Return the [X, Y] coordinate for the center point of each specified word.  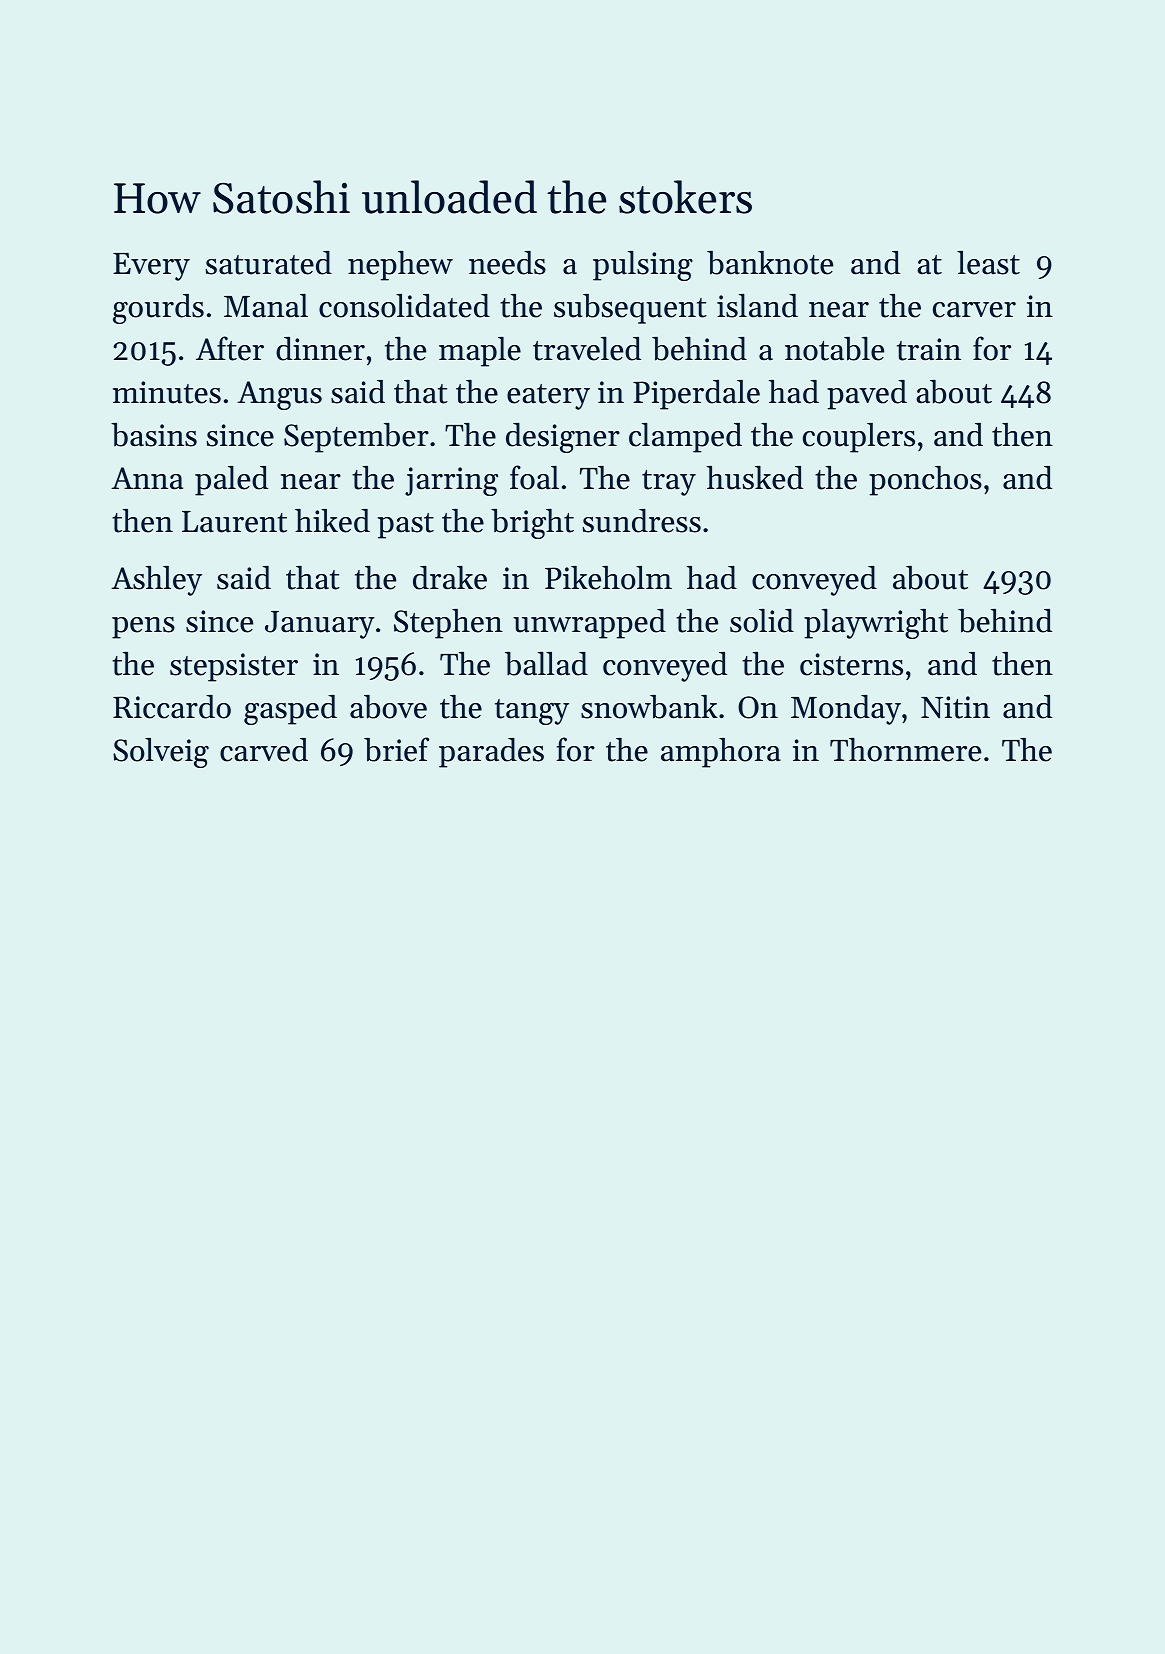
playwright [876, 624]
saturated [269, 263]
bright [532, 524]
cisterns [851, 664]
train [929, 349]
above [388, 707]
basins [154, 435]
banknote [770, 263]
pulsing [643, 266]
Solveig [161, 753]
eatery [548, 397]
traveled [587, 349]
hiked [332, 521]
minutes [167, 392]
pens [143, 628]
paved [867, 395]
